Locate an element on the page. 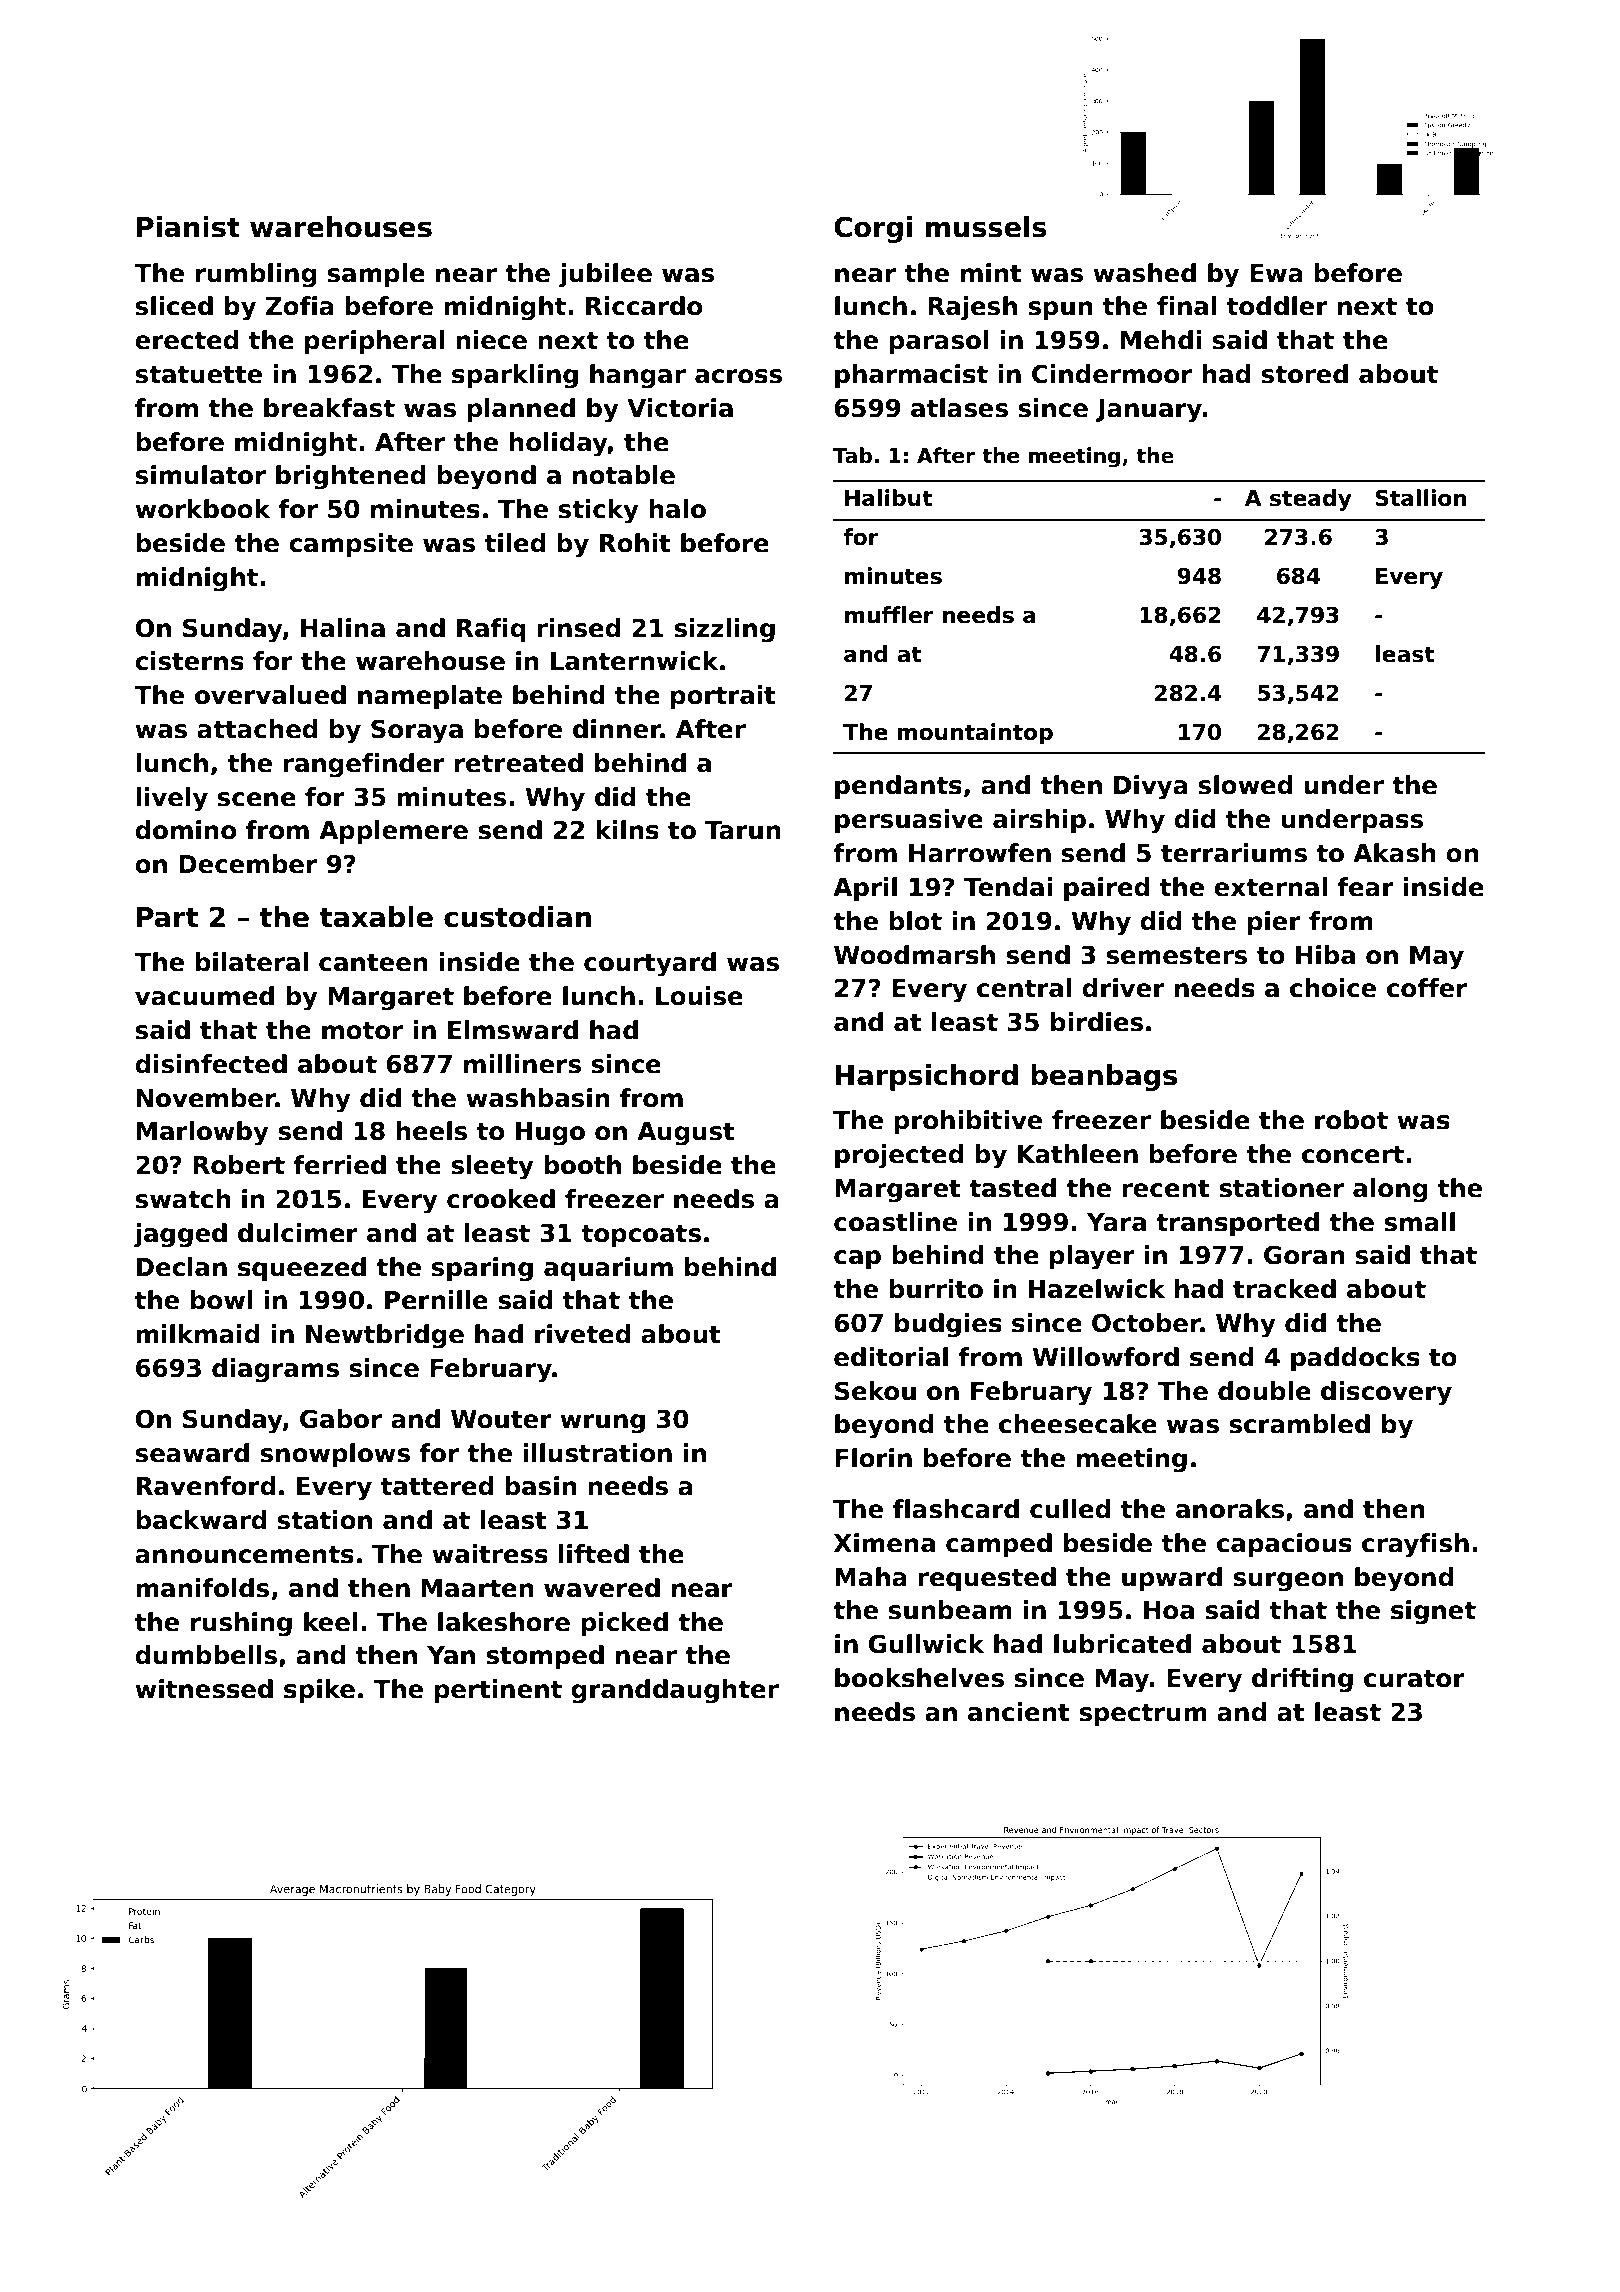  witnessed is located at coordinates (204, 1689).
